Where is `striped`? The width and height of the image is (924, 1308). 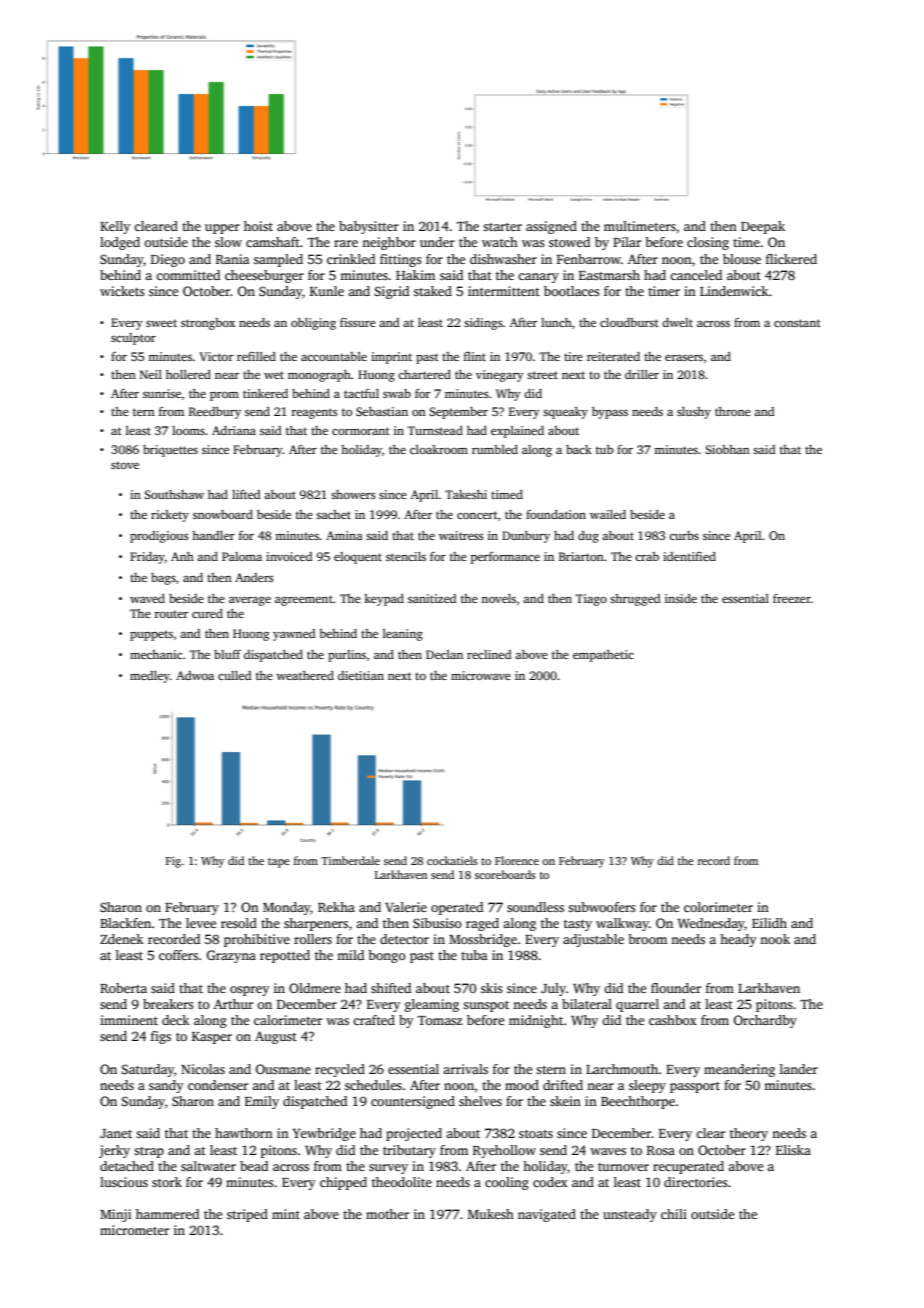
striped is located at coordinates (247, 1215).
